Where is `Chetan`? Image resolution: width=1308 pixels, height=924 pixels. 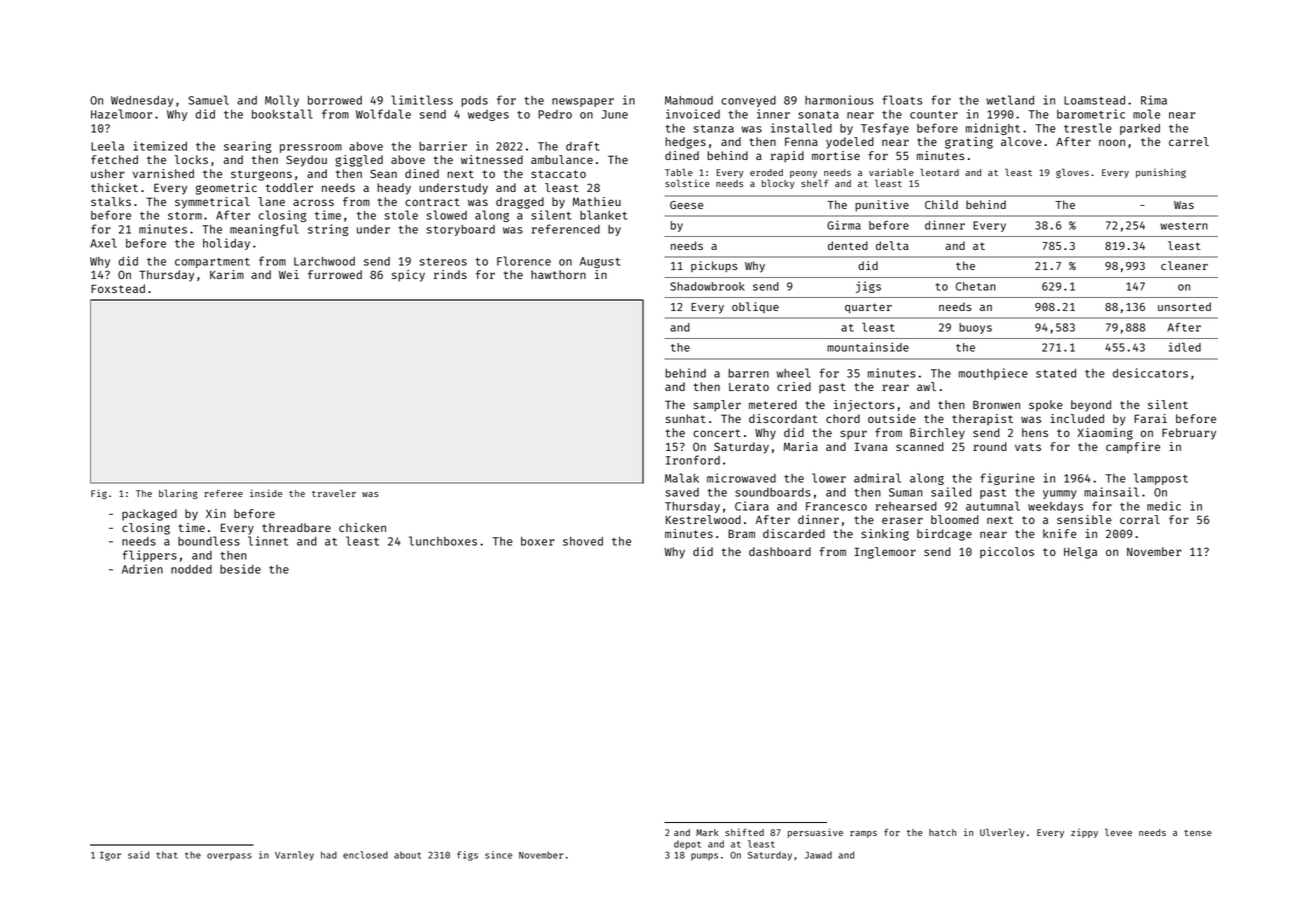 Chetan is located at coordinates (976, 286).
